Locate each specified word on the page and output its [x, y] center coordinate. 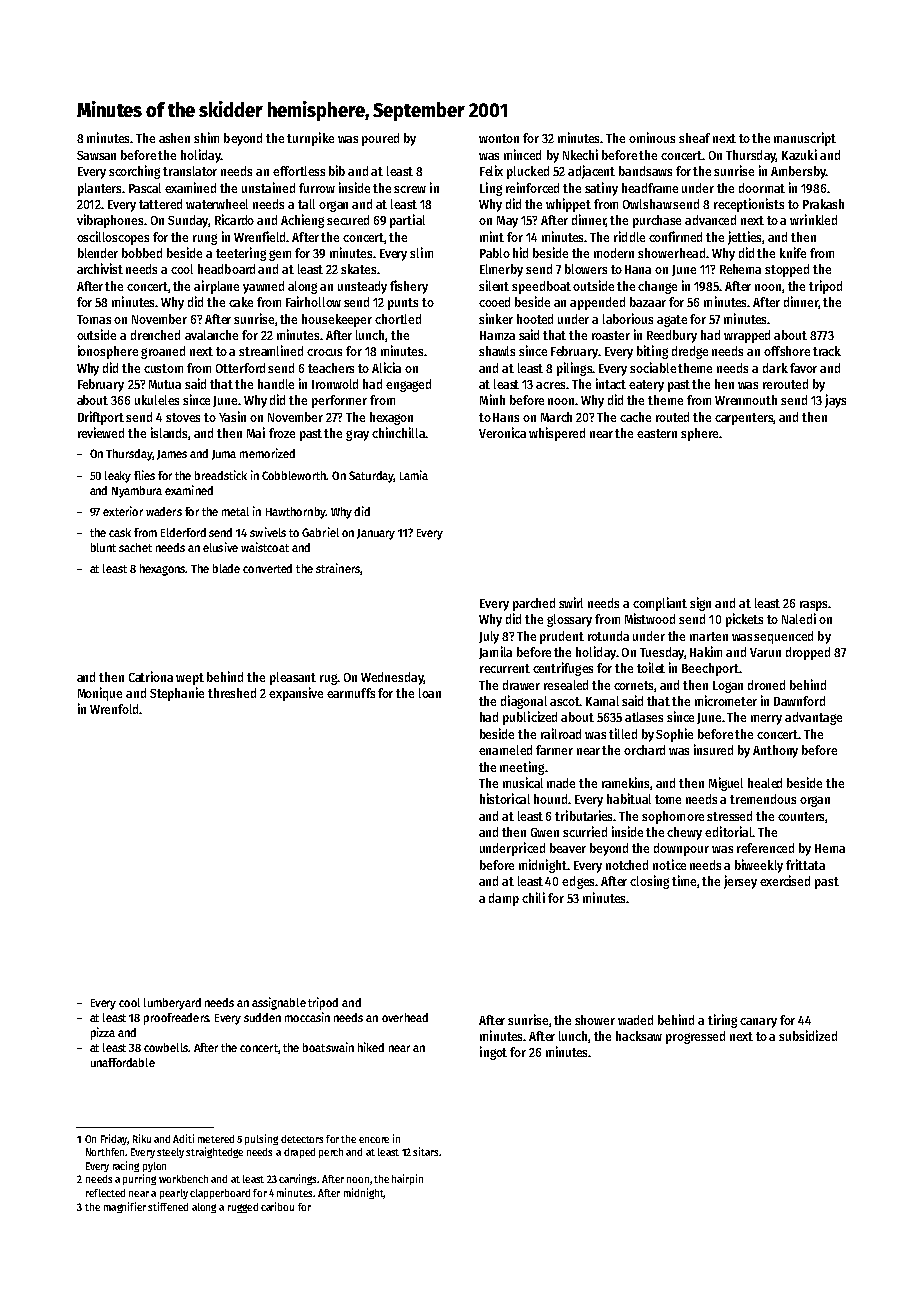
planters [99, 189]
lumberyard [172, 1004]
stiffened [168, 1206]
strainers [338, 568]
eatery [646, 386]
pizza [103, 1033]
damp [504, 899]
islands [170, 433]
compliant [660, 604]
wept [190, 679]
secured [348, 220]
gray [357, 435]
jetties [745, 238]
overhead [405, 1017]
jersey [740, 882]
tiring [722, 1021]
